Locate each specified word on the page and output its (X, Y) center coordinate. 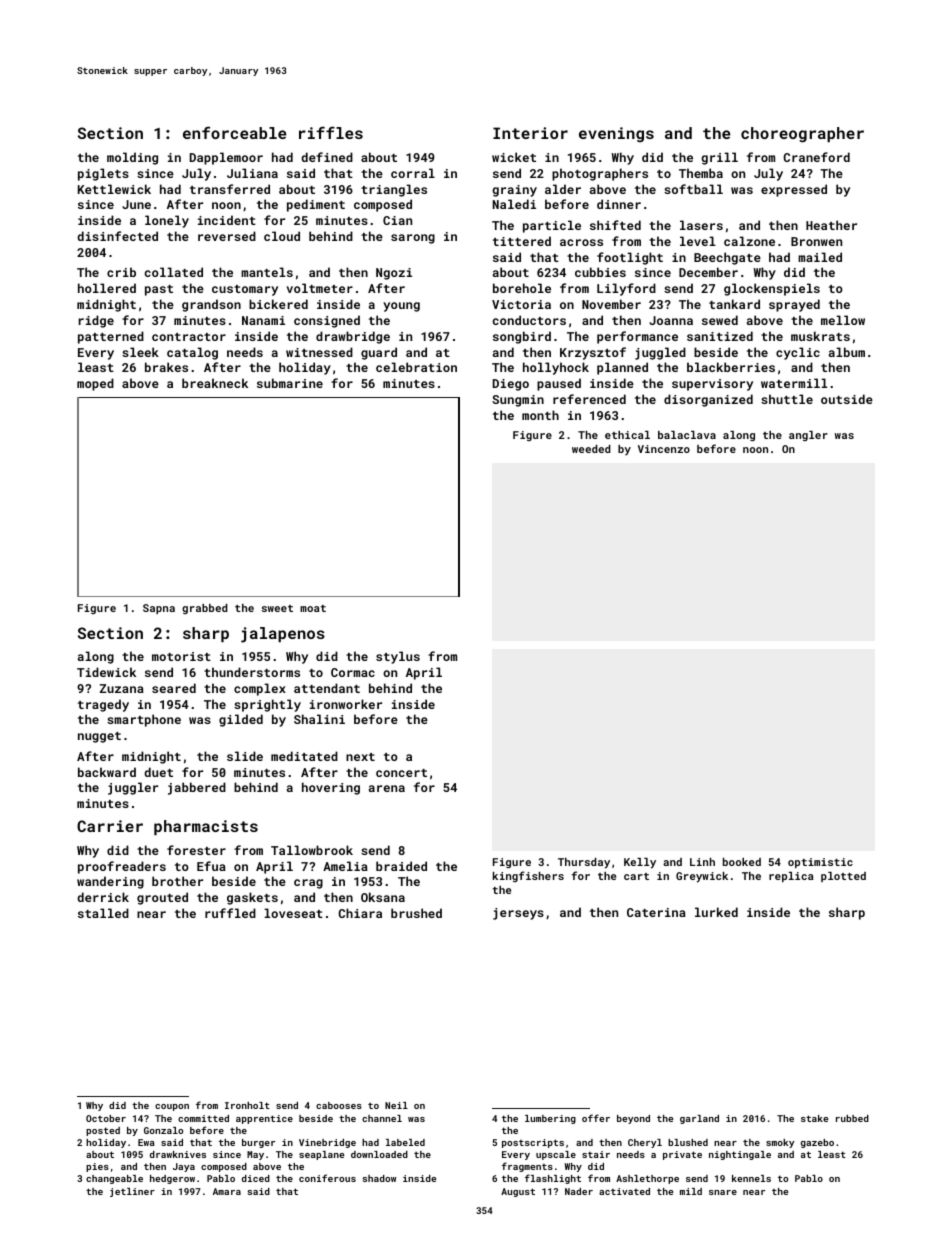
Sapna (159, 609)
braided (401, 866)
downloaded (379, 1154)
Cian (397, 220)
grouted (162, 898)
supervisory (712, 385)
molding (132, 158)
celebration (416, 367)
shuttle (787, 399)
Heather (831, 225)
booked (742, 862)
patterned (111, 337)
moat (313, 608)
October (106, 1118)
